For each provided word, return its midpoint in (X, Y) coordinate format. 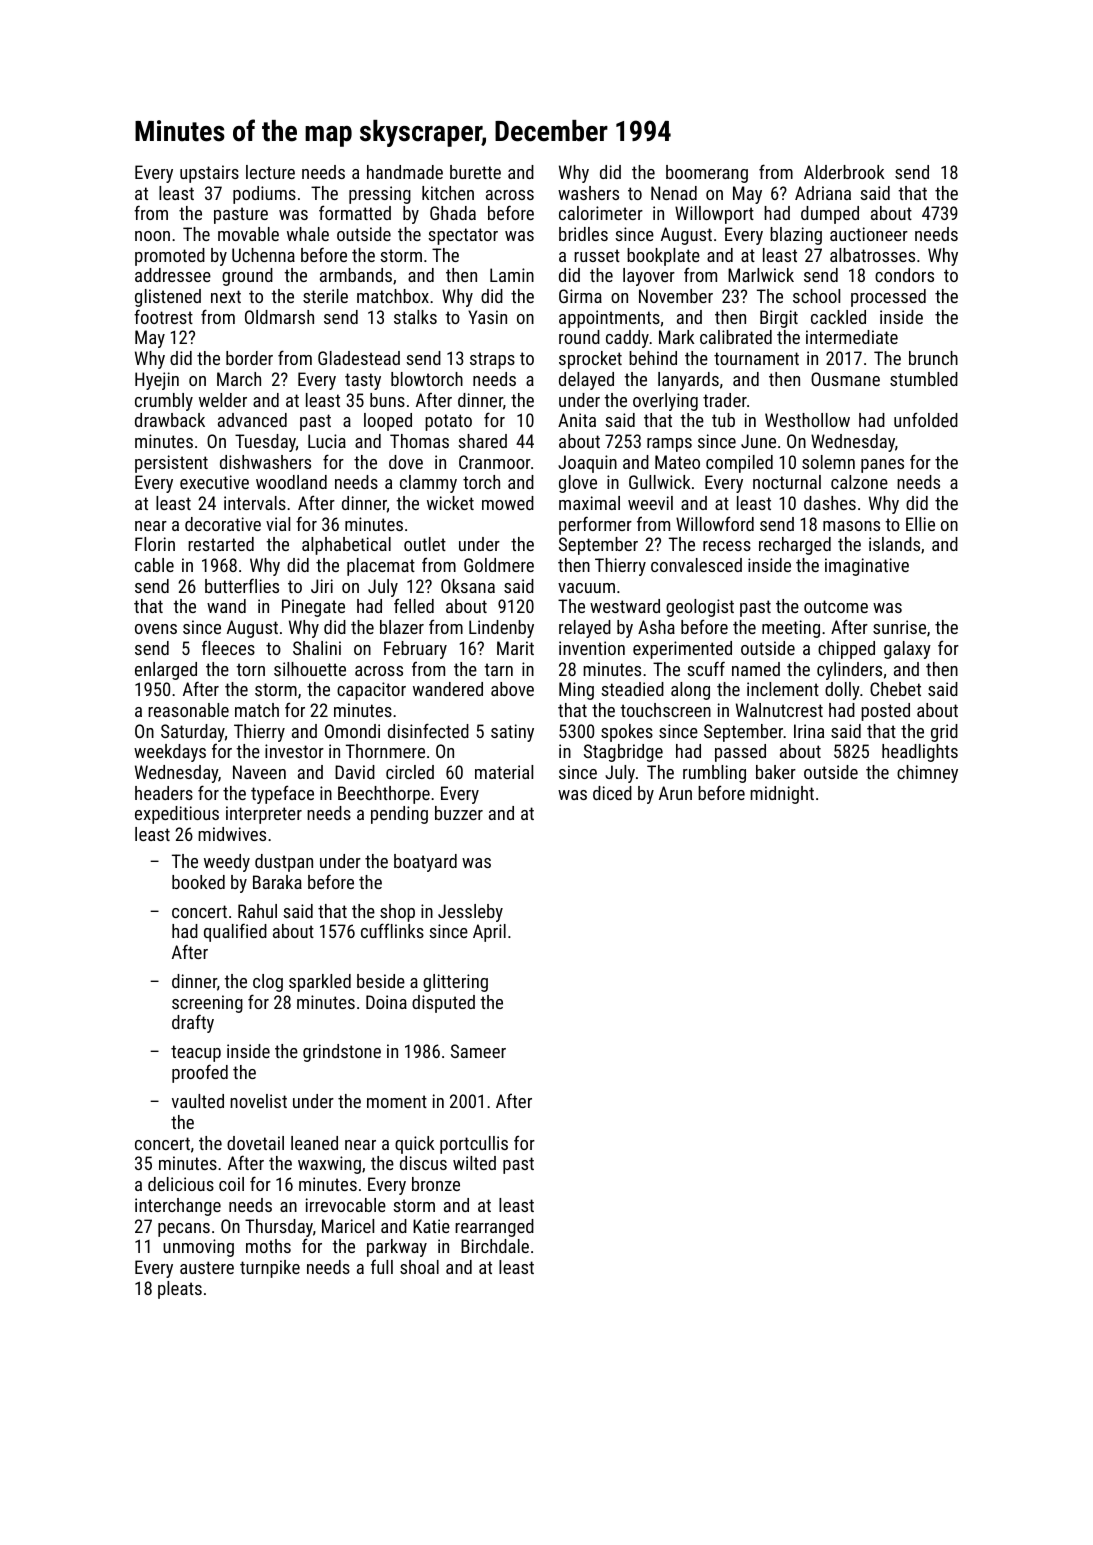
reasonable (188, 710)
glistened (168, 298)
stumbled (924, 379)
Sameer (478, 1051)
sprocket (590, 360)
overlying (665, 402)
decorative (223, 524)
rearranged (494, 1228)
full (382, 1266)
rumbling (714, 774)
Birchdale (495, 1246)
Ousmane (845, 379)
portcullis (474, 1145)
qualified (235, 932)
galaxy (907, 650)
